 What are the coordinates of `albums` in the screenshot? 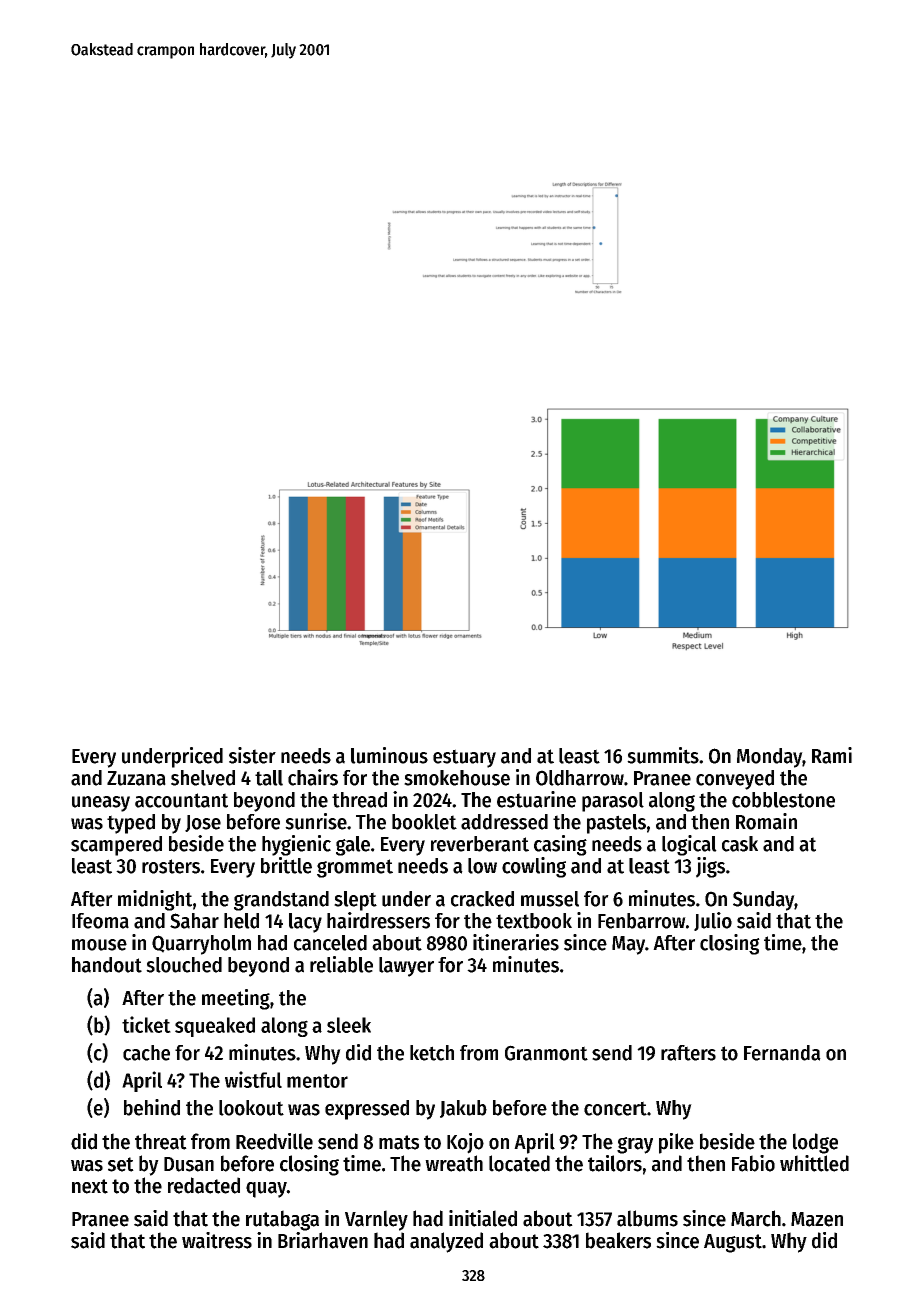 It's located at (647, 1218).
